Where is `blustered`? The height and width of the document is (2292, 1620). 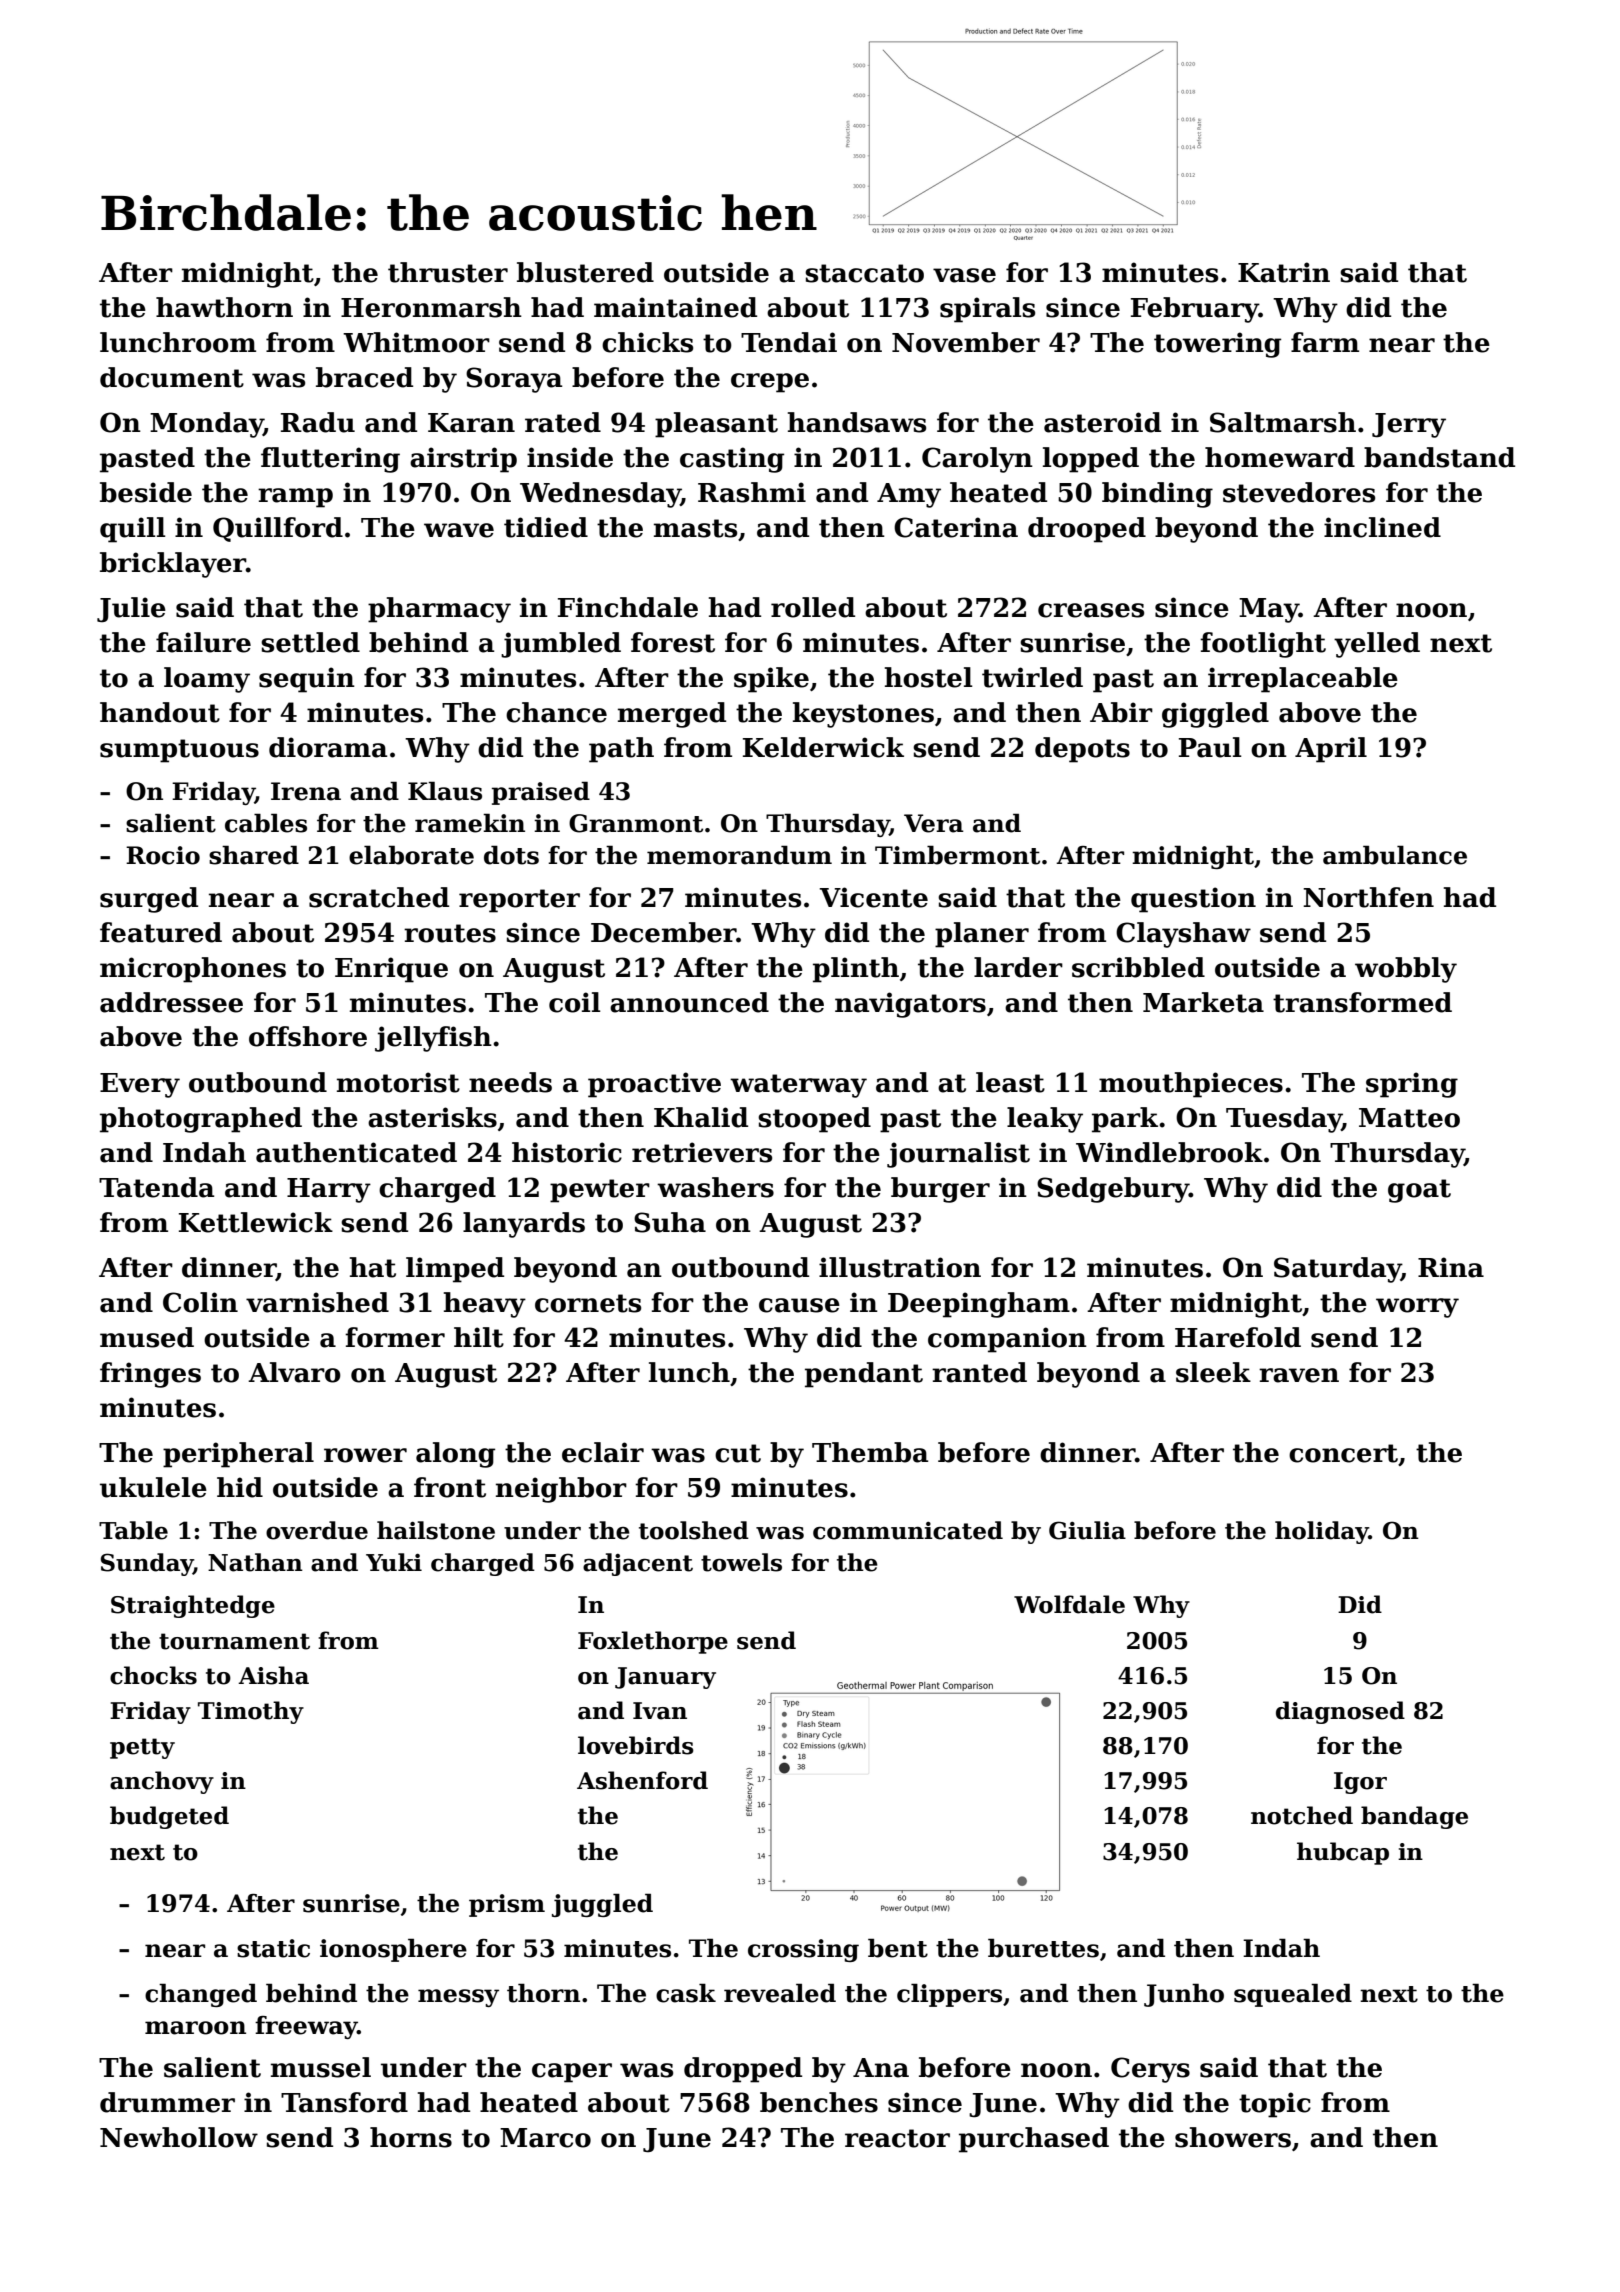 blustered is located at coordinates (585, 272).
